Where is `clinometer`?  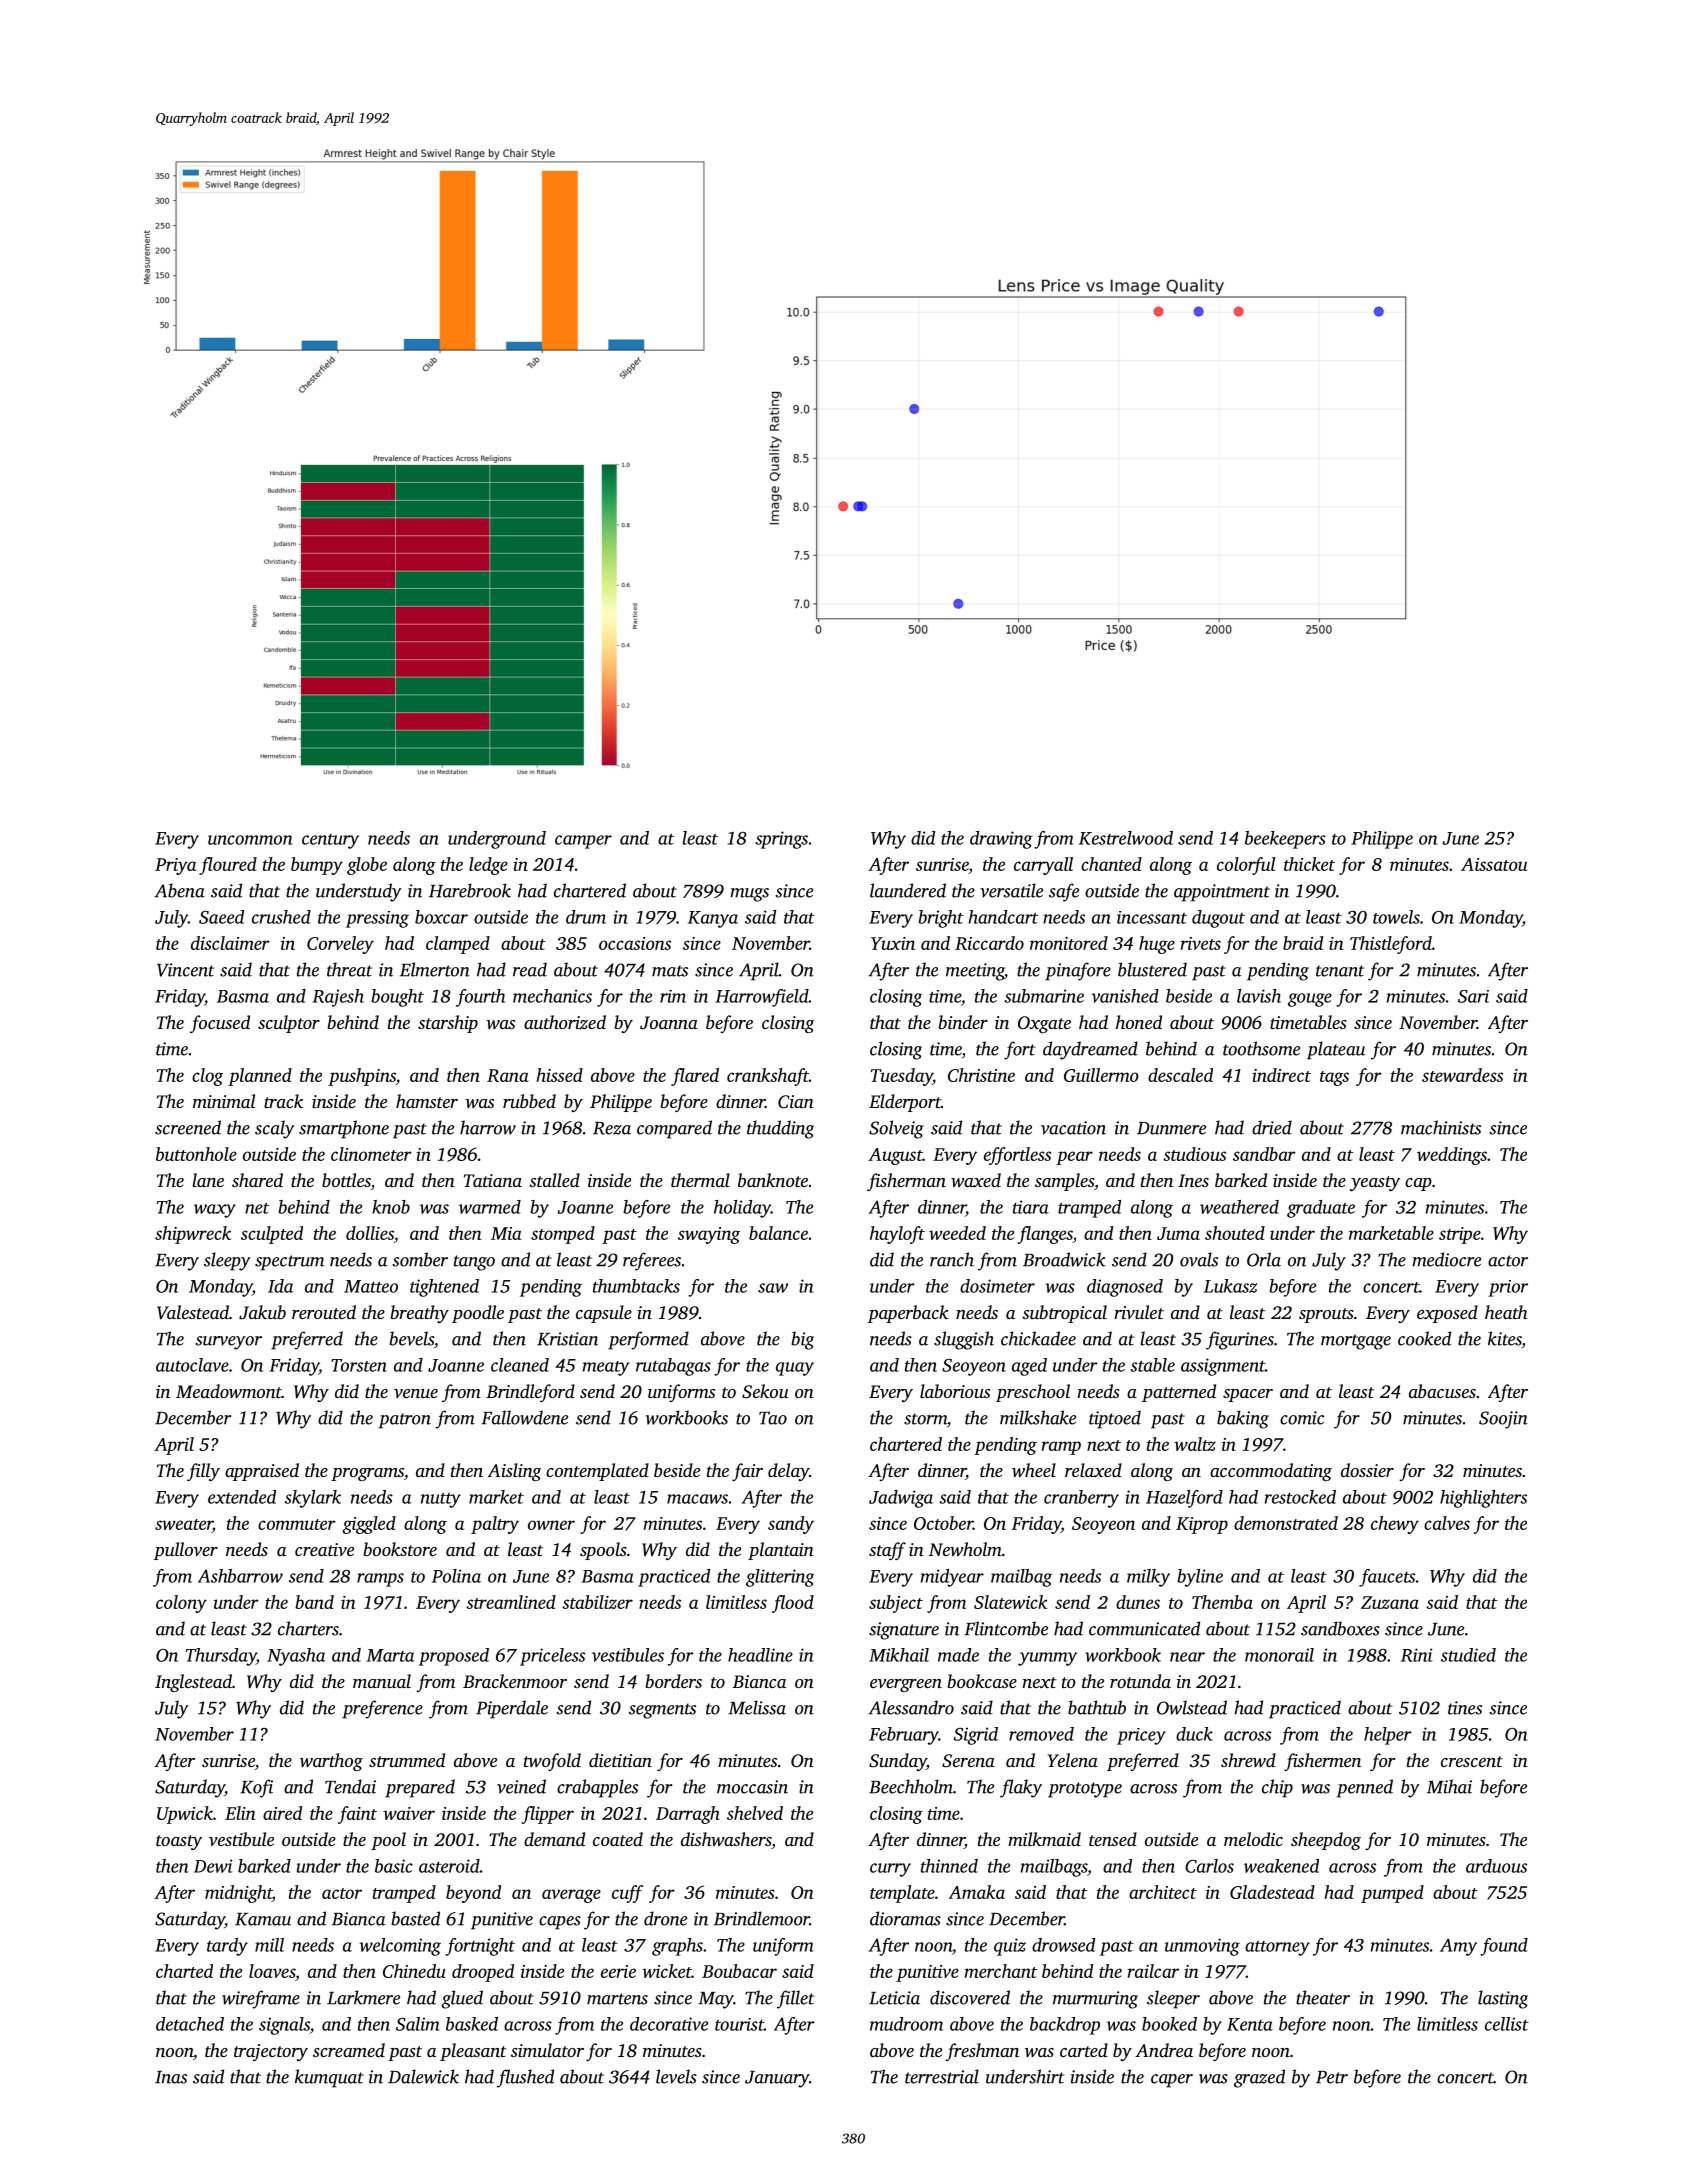 clinometer is located at coordinates (371, 1154).
